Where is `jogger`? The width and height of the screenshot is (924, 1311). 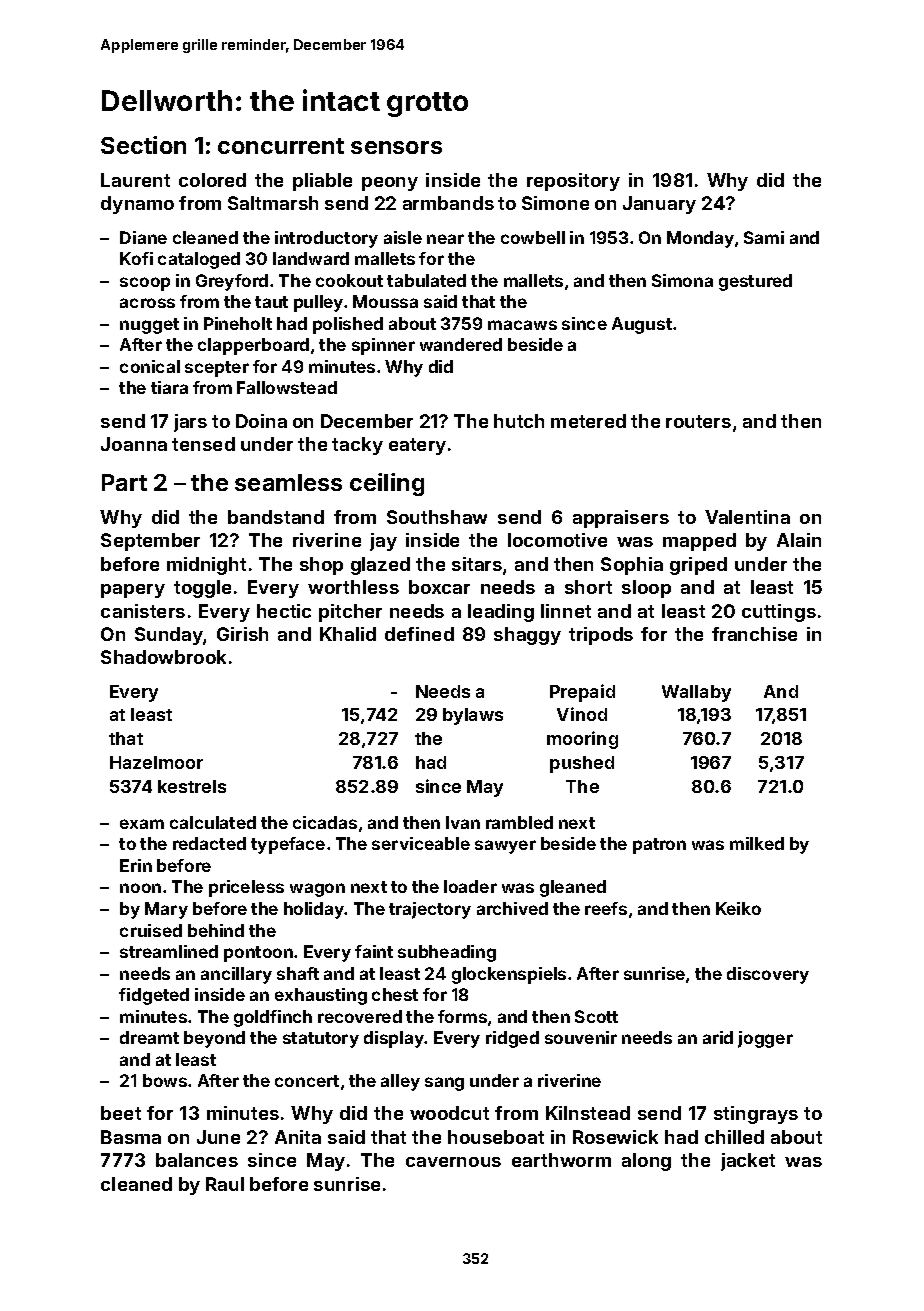 jogger is located at coordinates (765, 1039).
